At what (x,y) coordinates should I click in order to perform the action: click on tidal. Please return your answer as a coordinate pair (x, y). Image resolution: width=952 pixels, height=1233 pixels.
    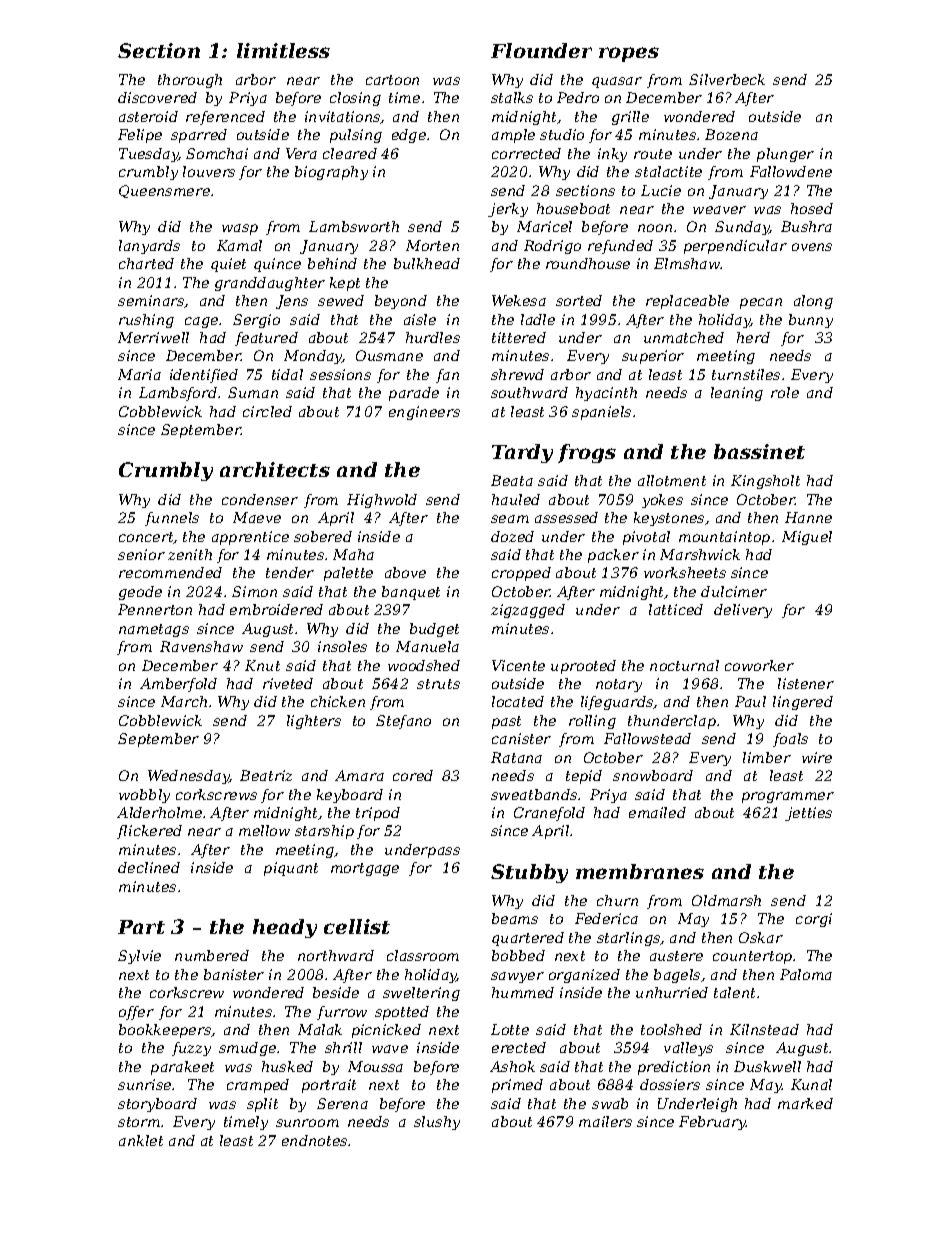
    Looking at the image, I should click on (287, 374).
